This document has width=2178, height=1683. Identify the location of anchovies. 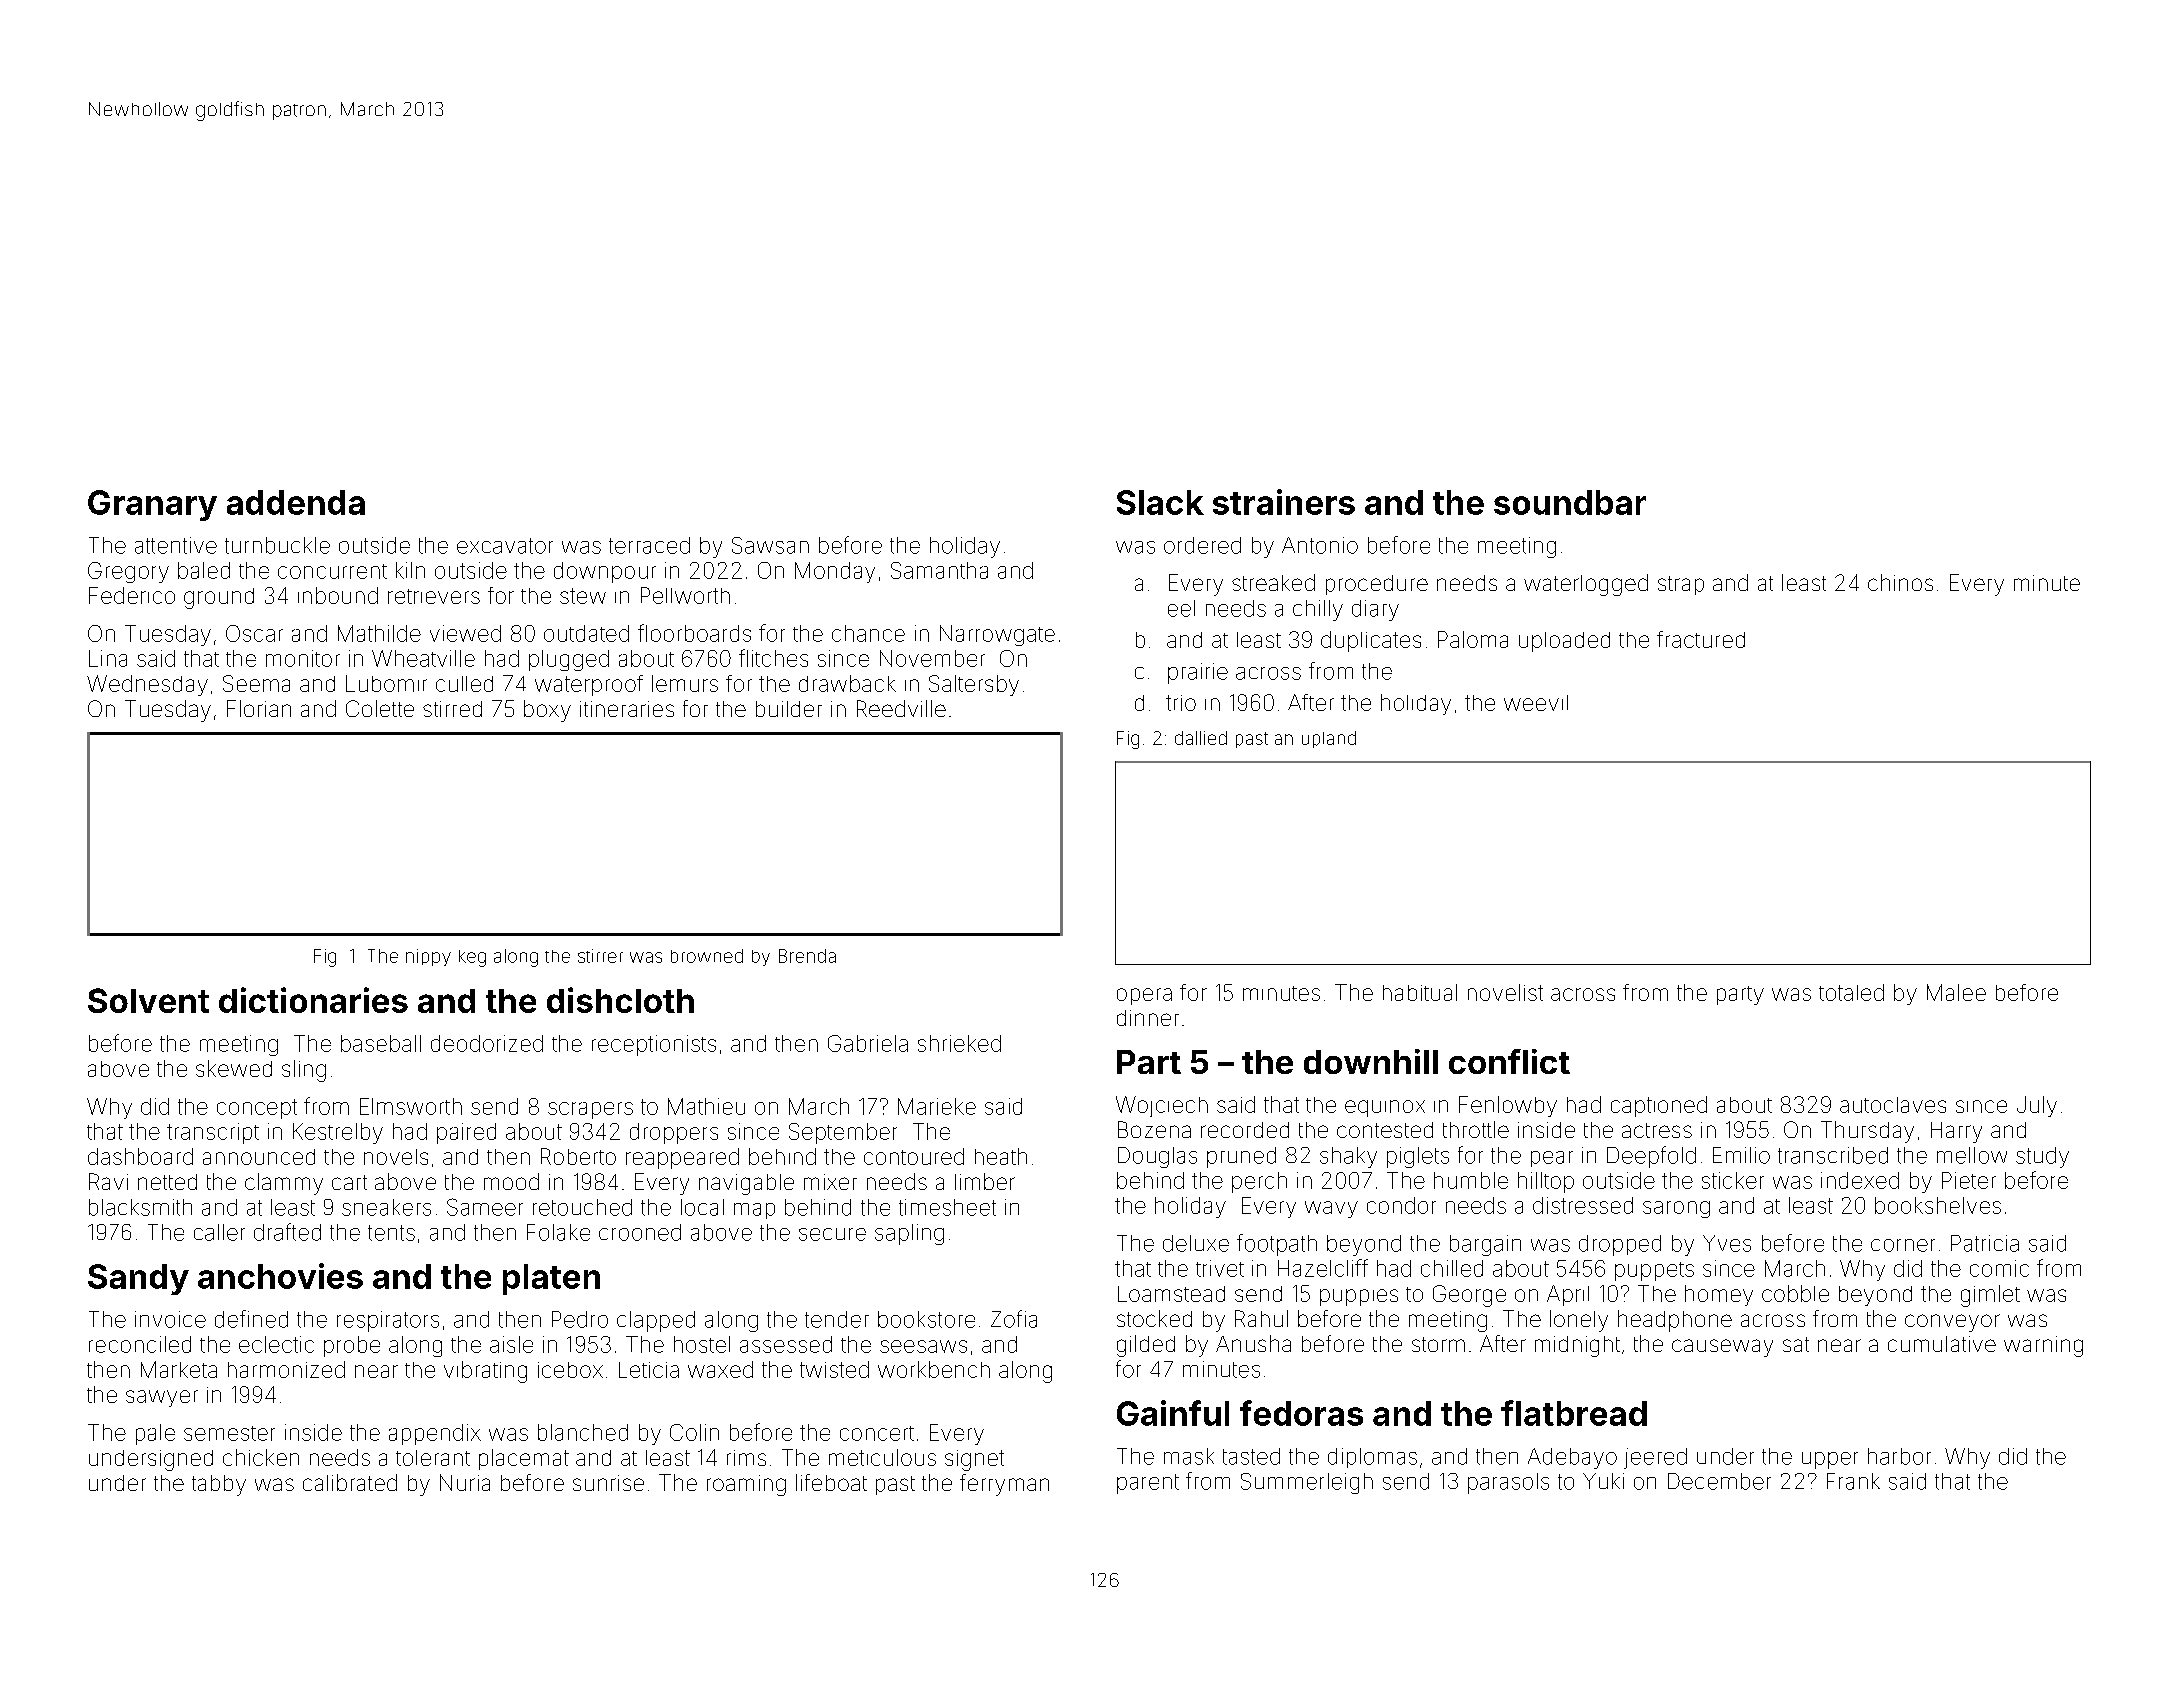
(280, 1276).
